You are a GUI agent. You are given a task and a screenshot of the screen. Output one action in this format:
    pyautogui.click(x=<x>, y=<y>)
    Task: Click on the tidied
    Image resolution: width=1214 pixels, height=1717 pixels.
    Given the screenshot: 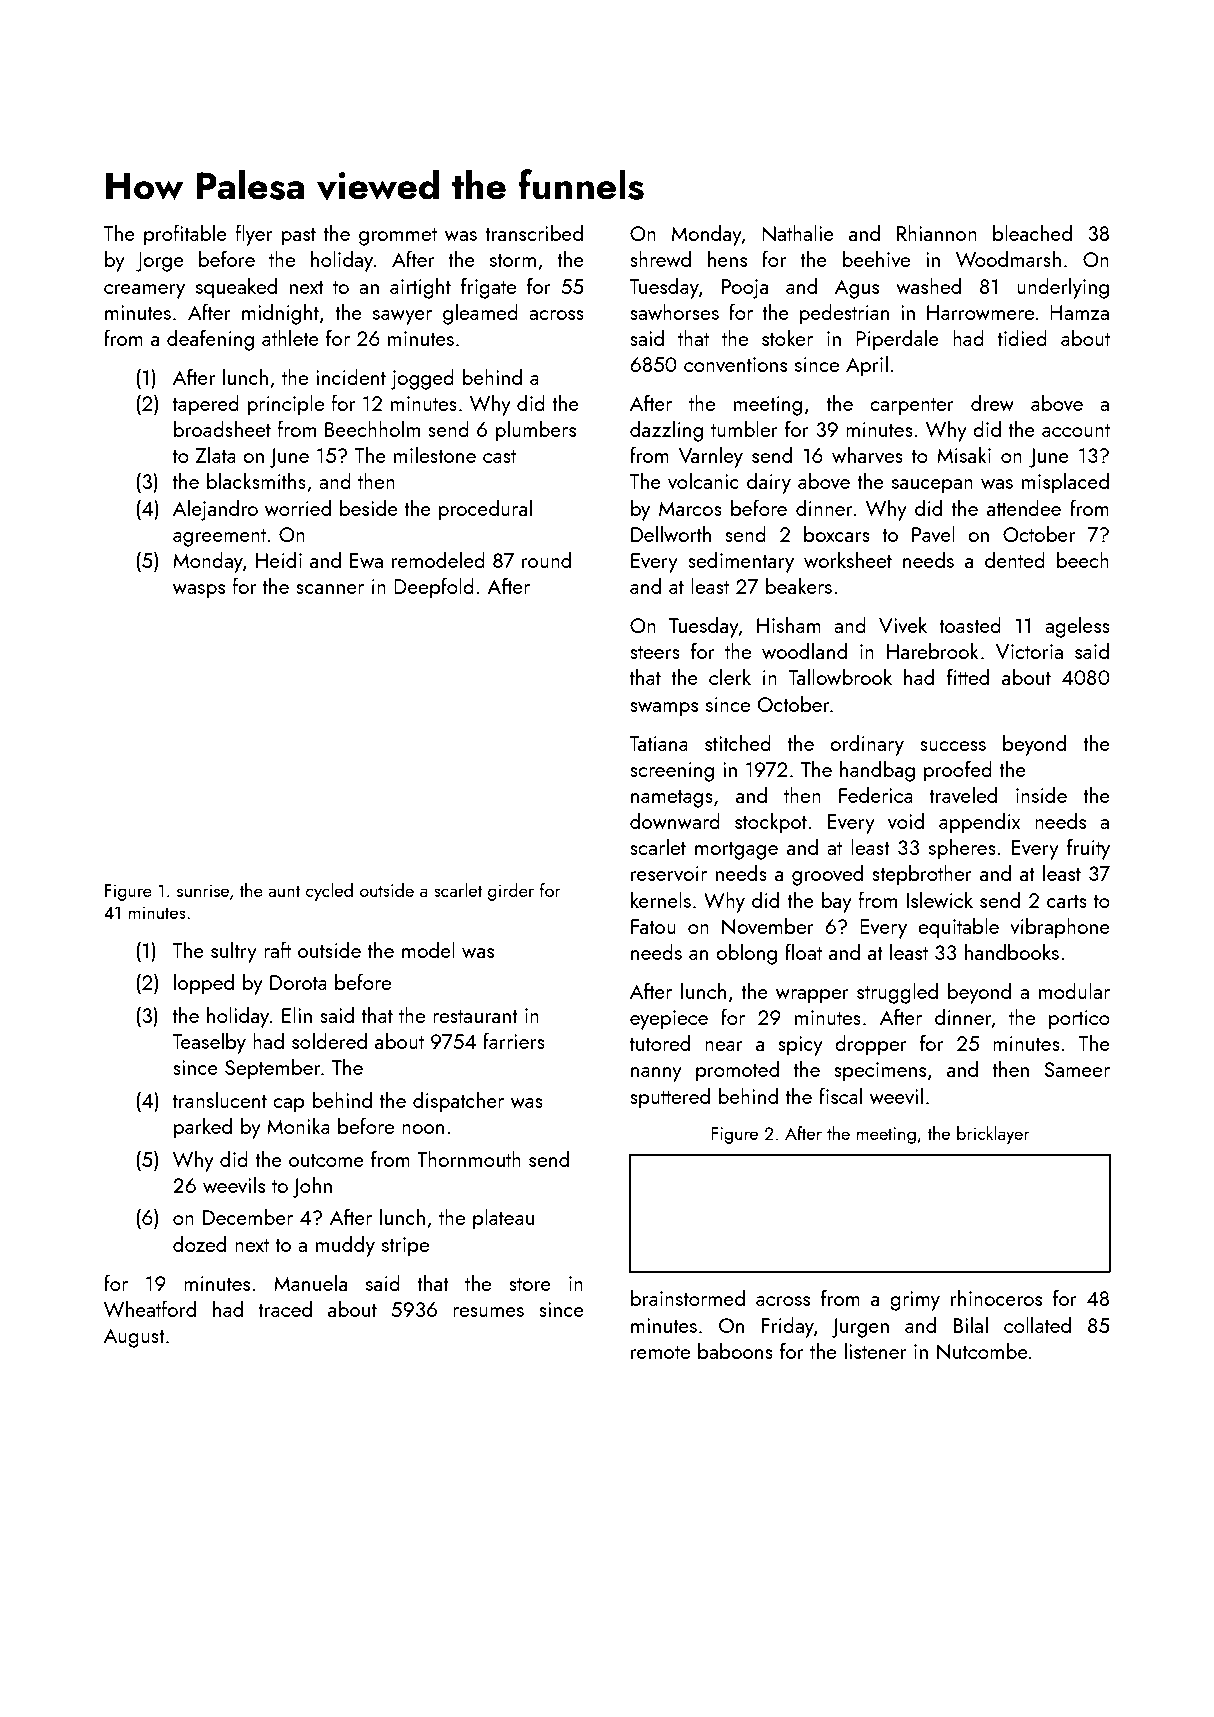 What is the action you would take?
    pyautogui.click(x=1022, y=337)
